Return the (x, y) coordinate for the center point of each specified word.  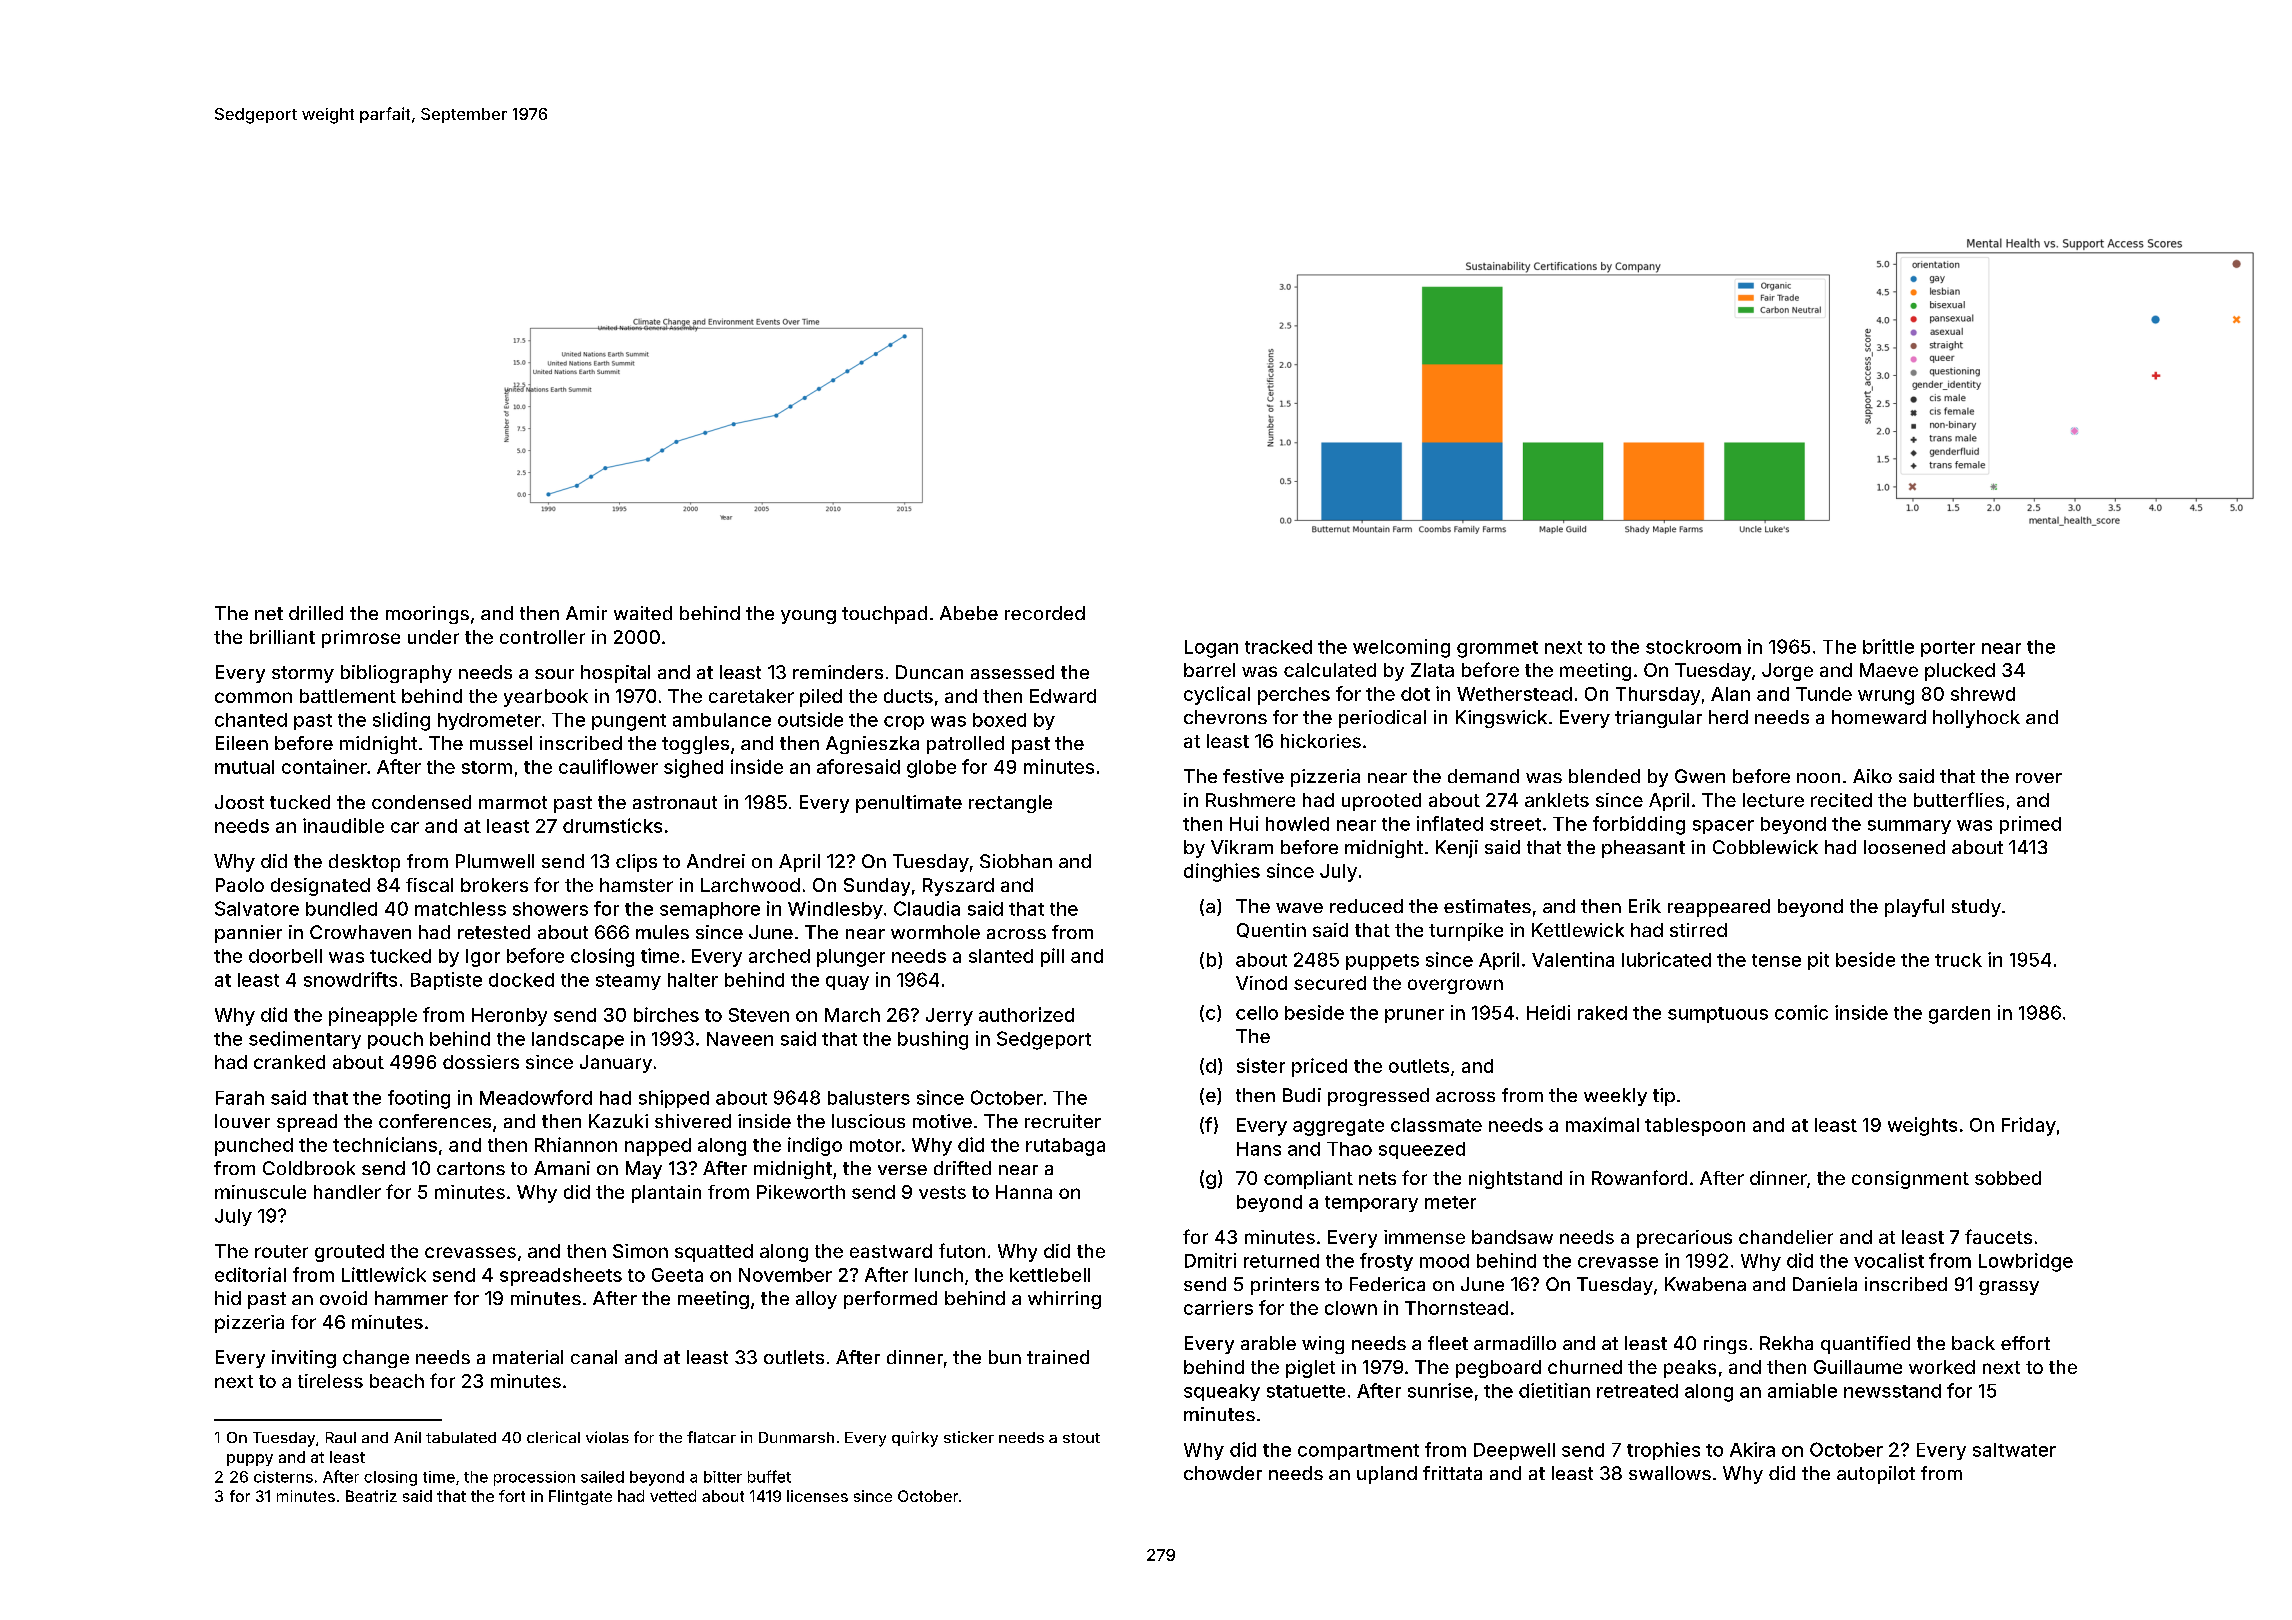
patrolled (965, 745)
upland (1387, 1475)
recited (1841, 800)
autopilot (1876, 1475)
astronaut (675, 802)
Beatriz (371, 1496)
